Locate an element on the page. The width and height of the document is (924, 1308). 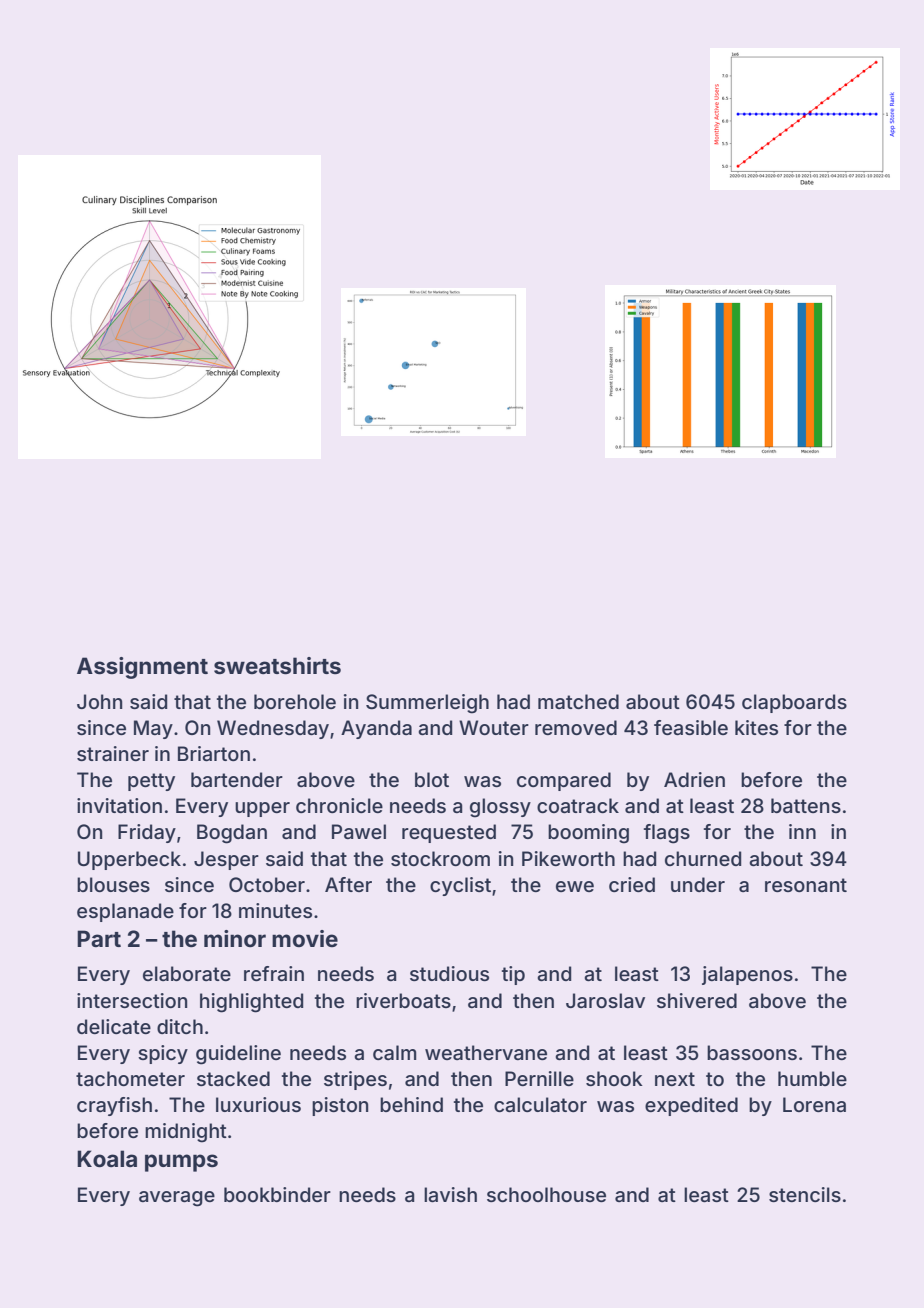
highlighted is located at coordinates (251, 1003).
